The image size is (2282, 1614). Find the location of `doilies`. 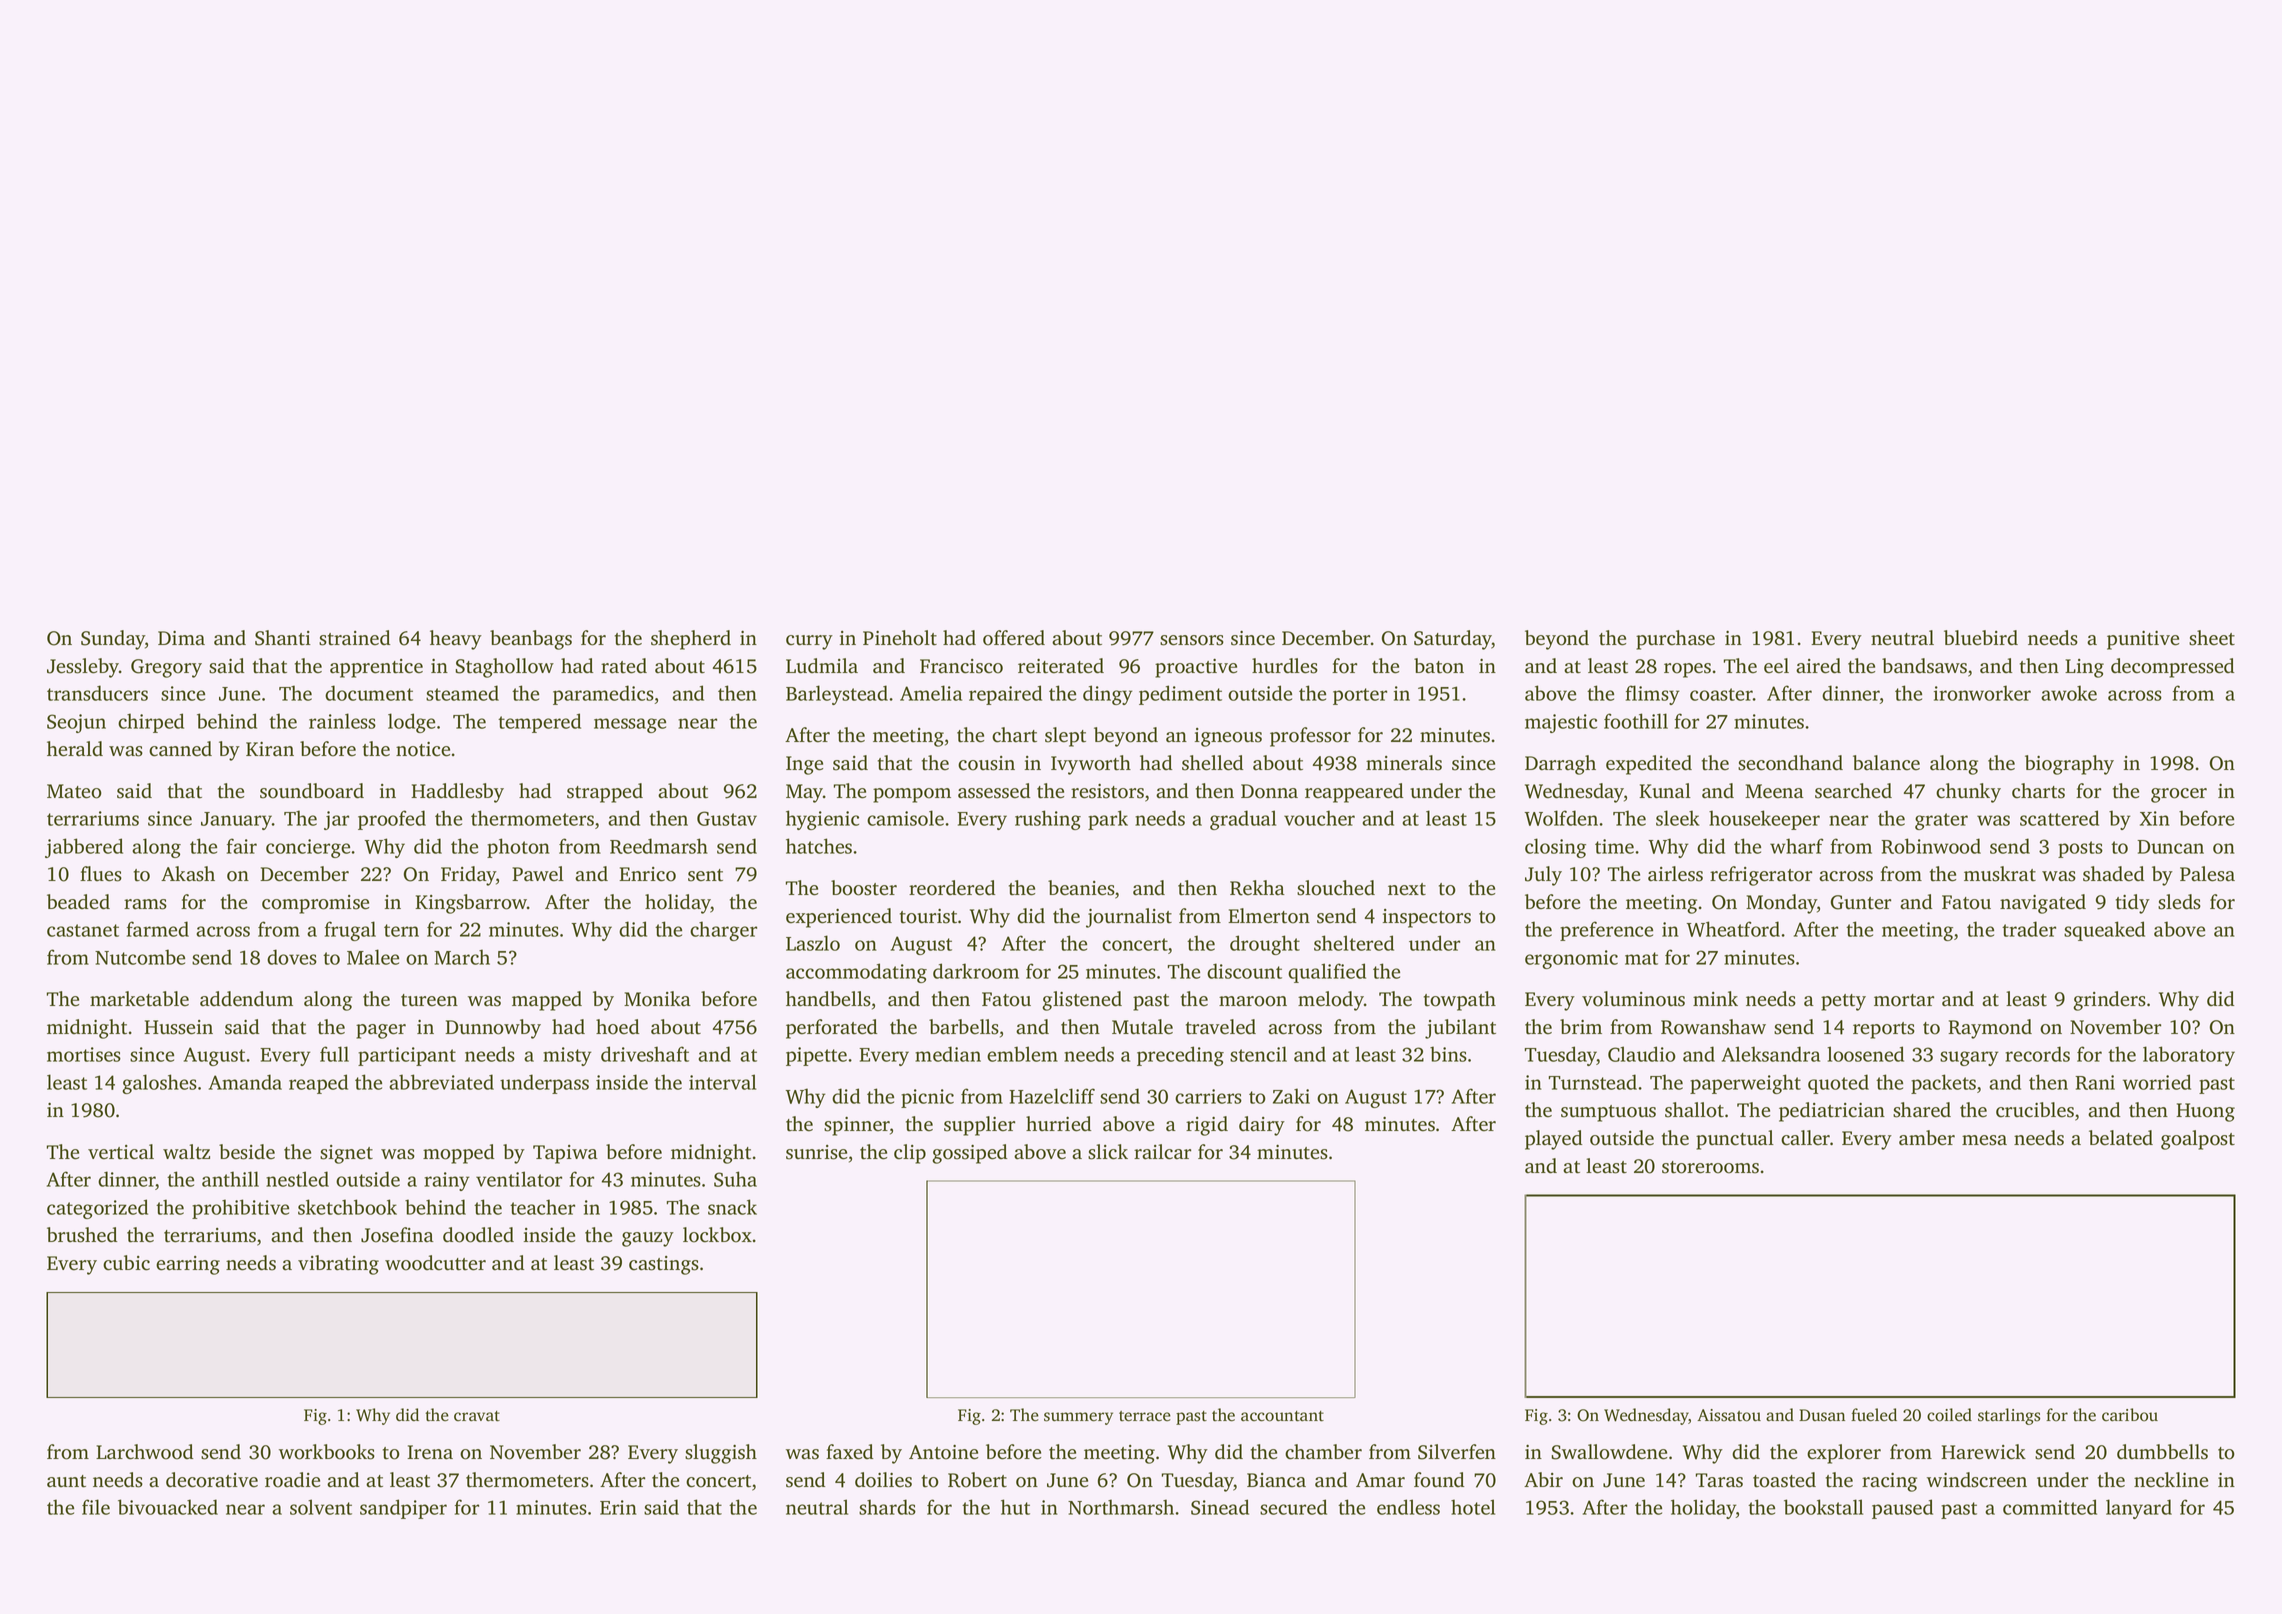

doilies is located at coordinates (883, 1480).
